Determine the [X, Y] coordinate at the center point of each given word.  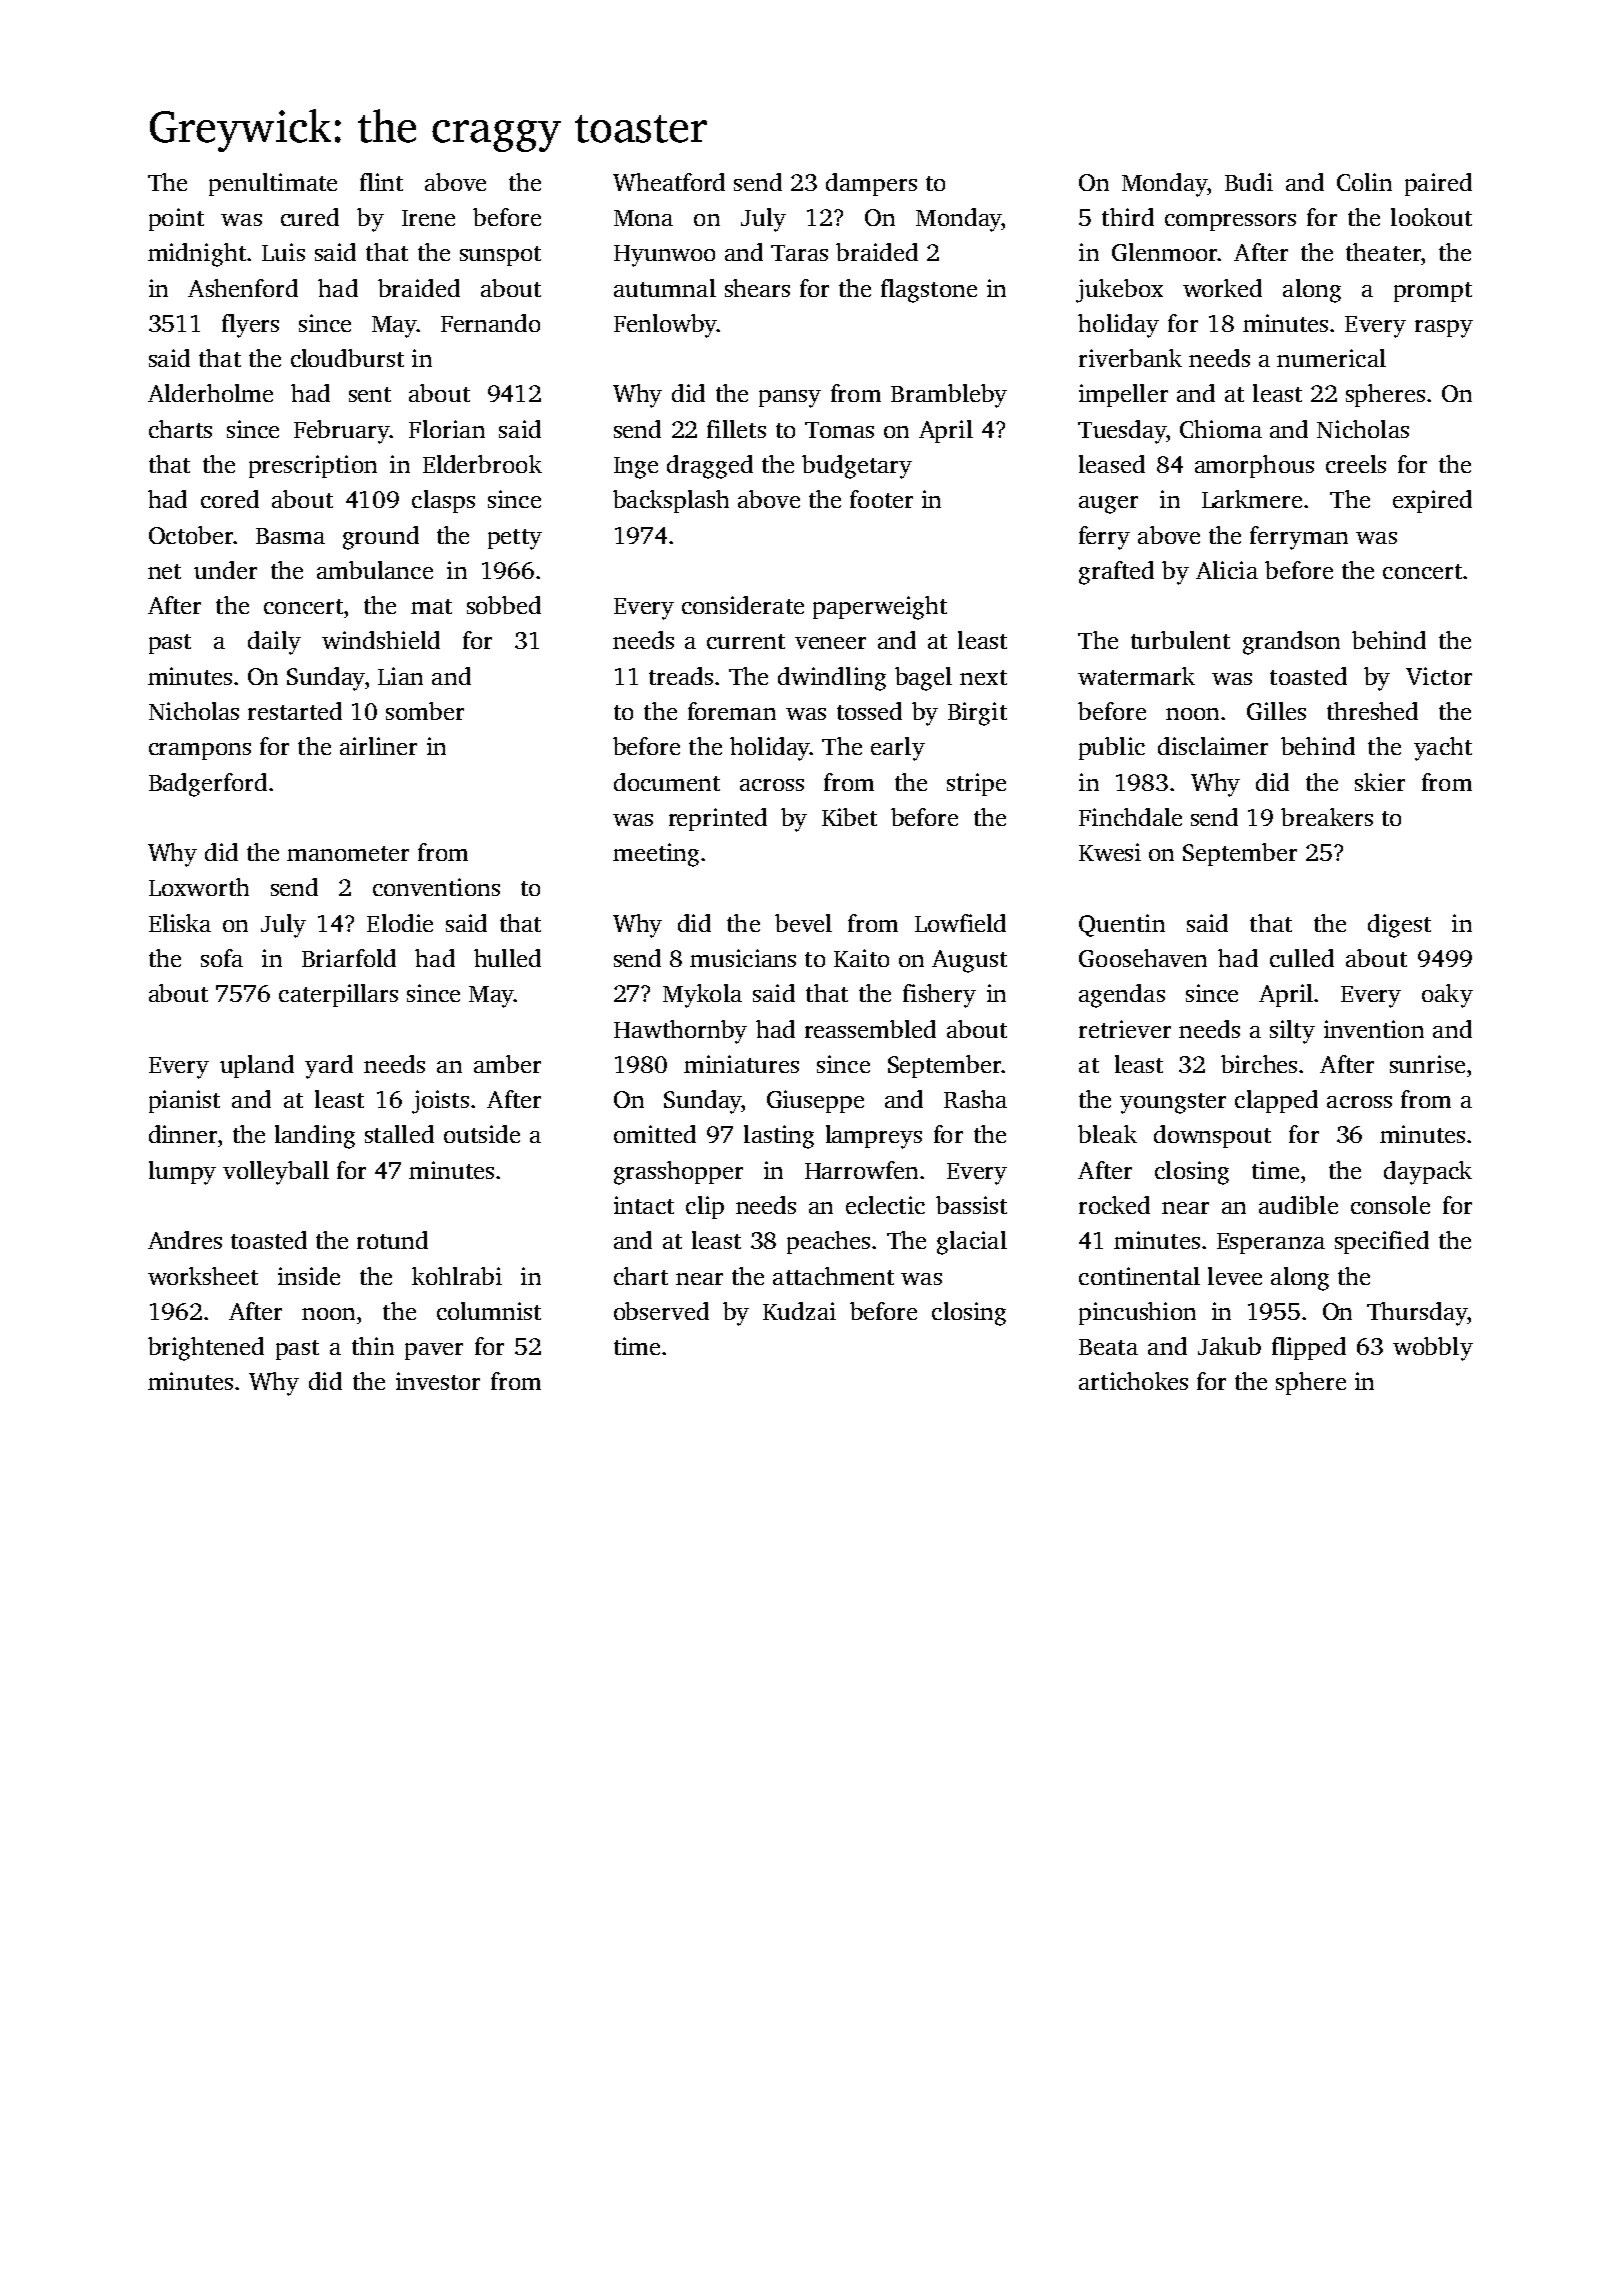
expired [1432, 501]
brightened [206, 1349]
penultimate [273, 184]
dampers [871, 184]
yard [329, 1067]
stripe [976, 784]
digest [1399, 926]
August [969, 961]
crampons [200, 751]
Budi [1249, 182]
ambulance [375, 570]
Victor [1439, 676]
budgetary [857, 467]
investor [438, 1381]
